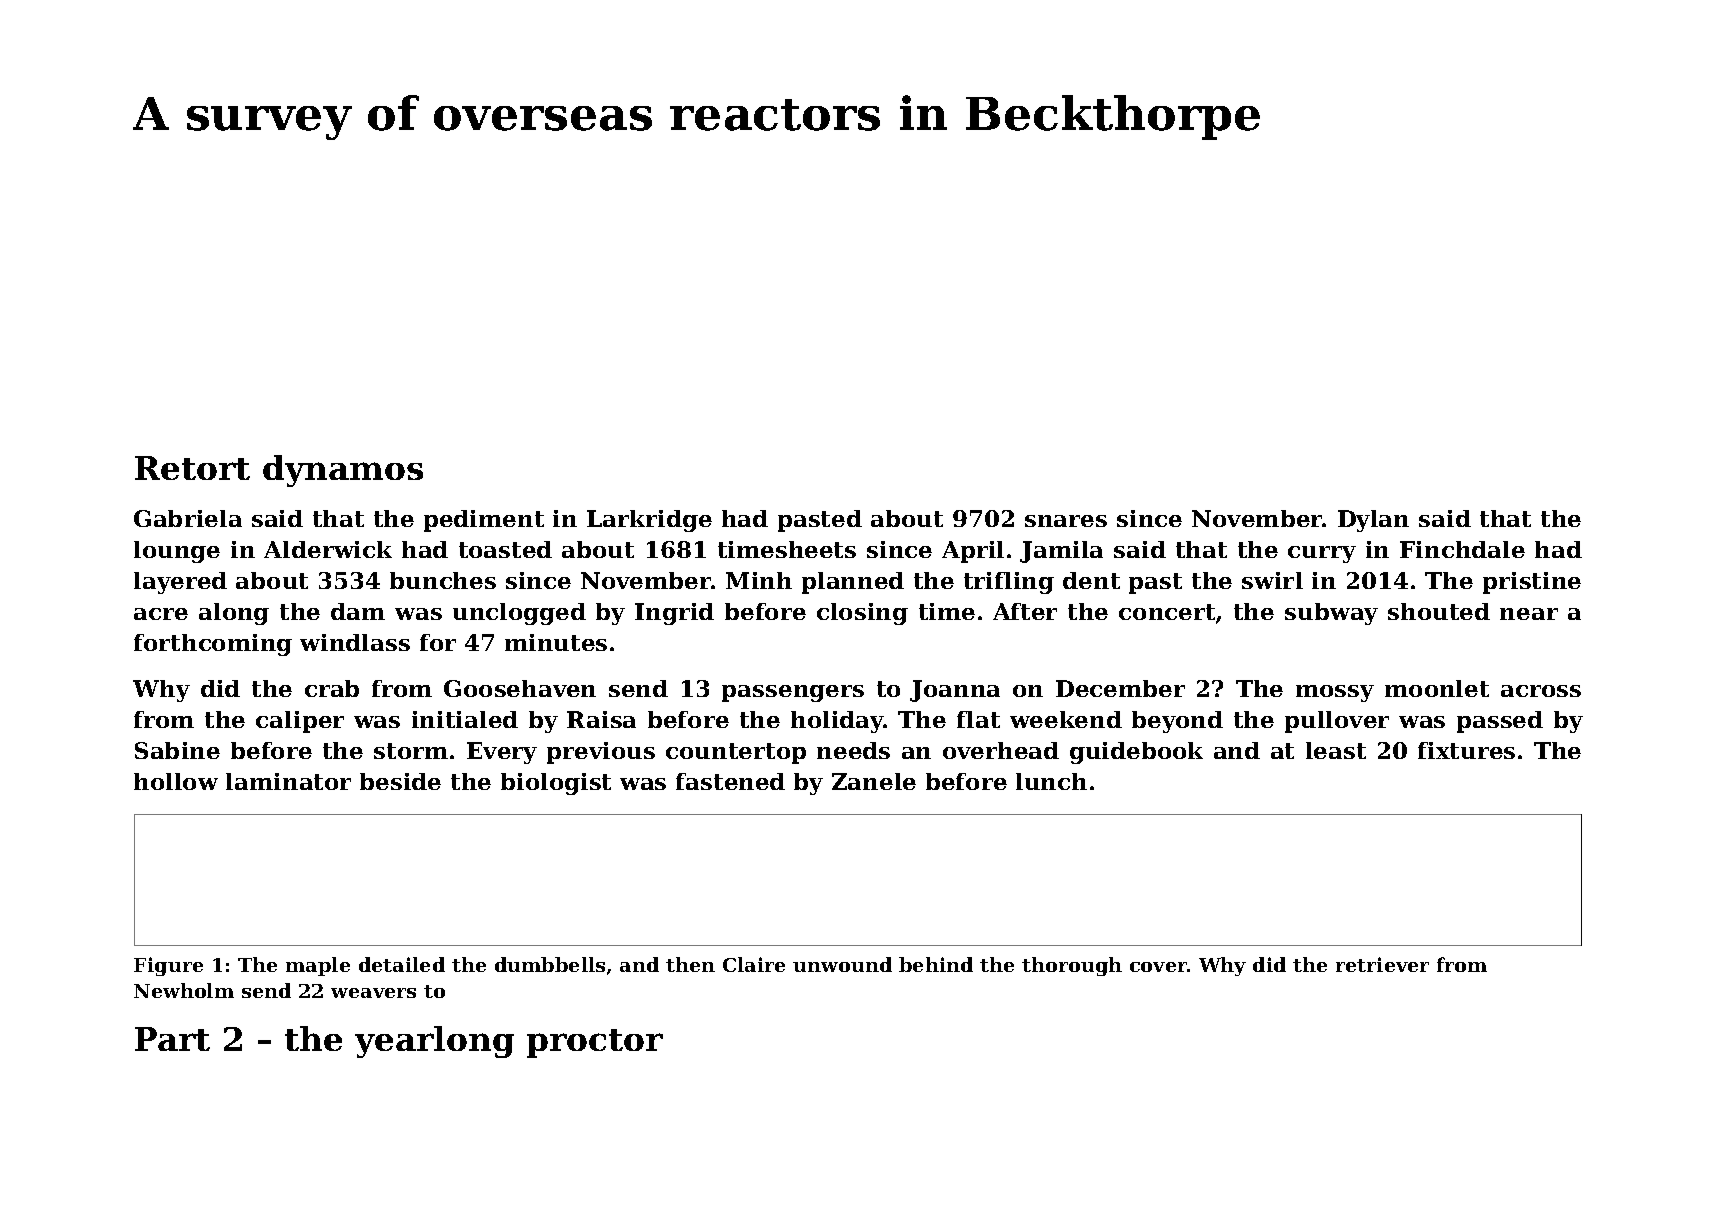 This document has height=1214, width=1716. What do you see at coordinates (188, 518) in the document?
I see `Gabriela` at bounding box center [188, 518].
